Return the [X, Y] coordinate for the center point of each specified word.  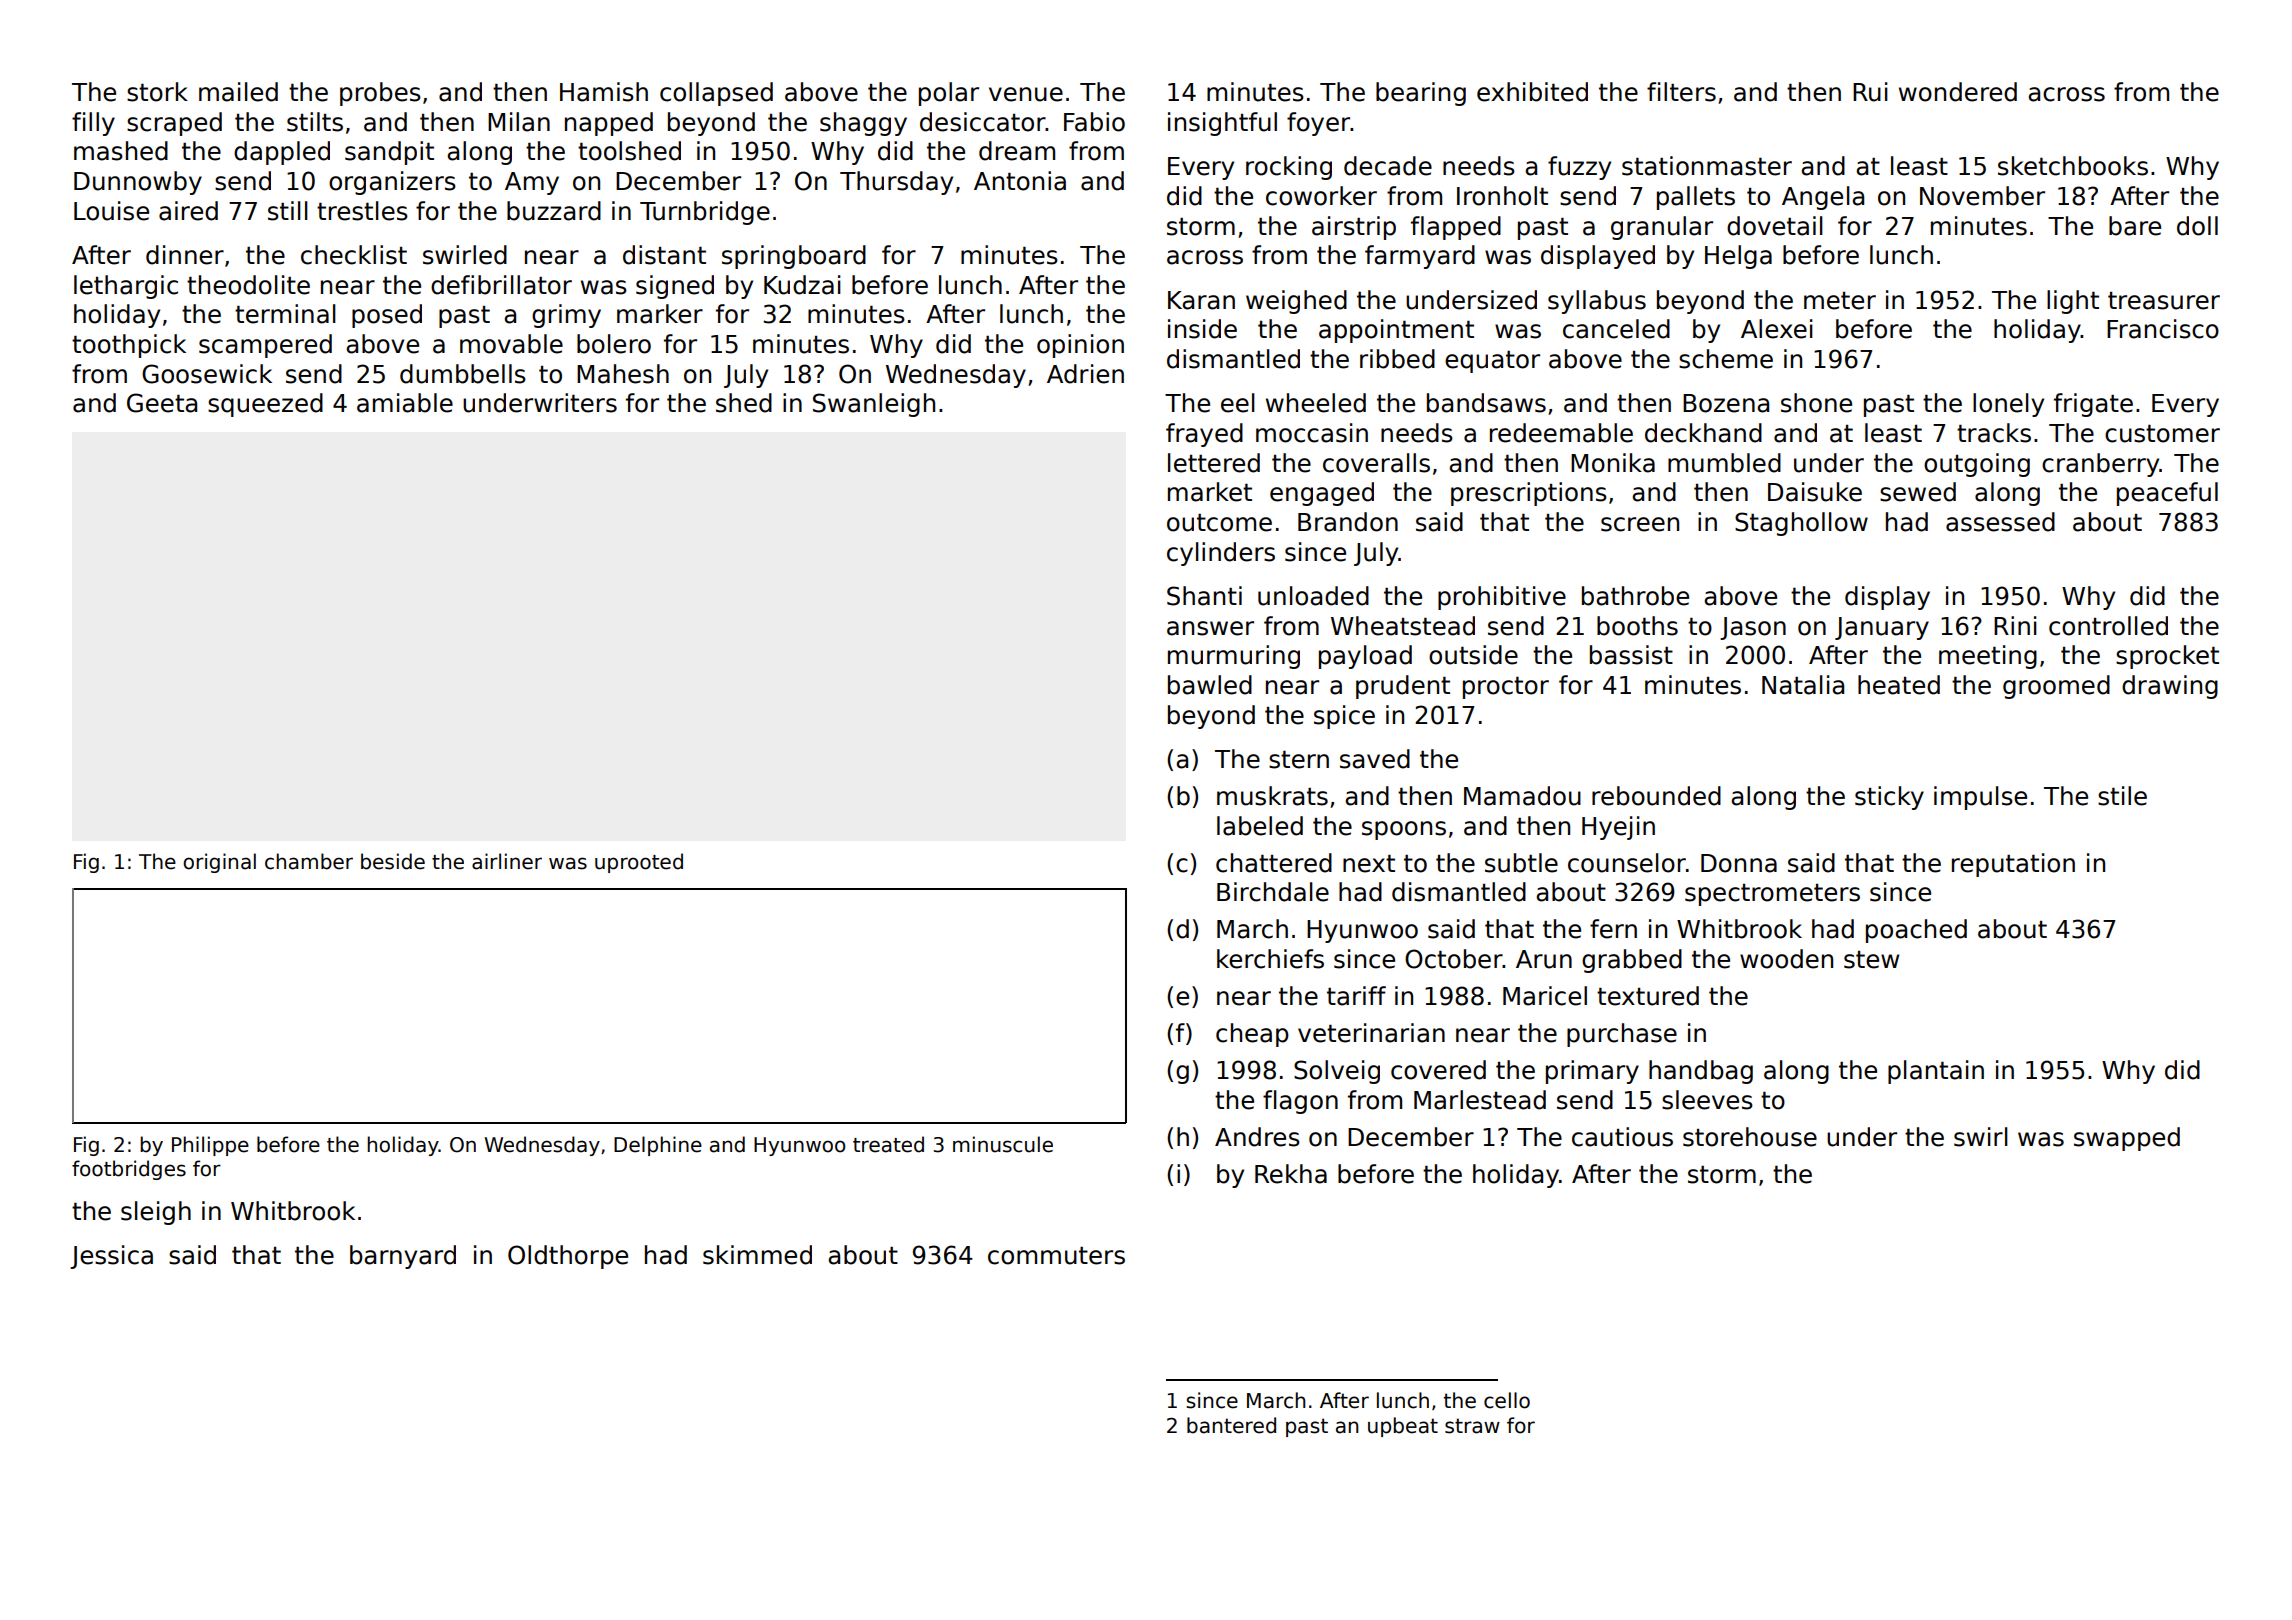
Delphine [658, 1146]
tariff [1356, 996]
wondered [1958, 92]
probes [380, 94]
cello [1507, 1400]
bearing [1421, 94]
